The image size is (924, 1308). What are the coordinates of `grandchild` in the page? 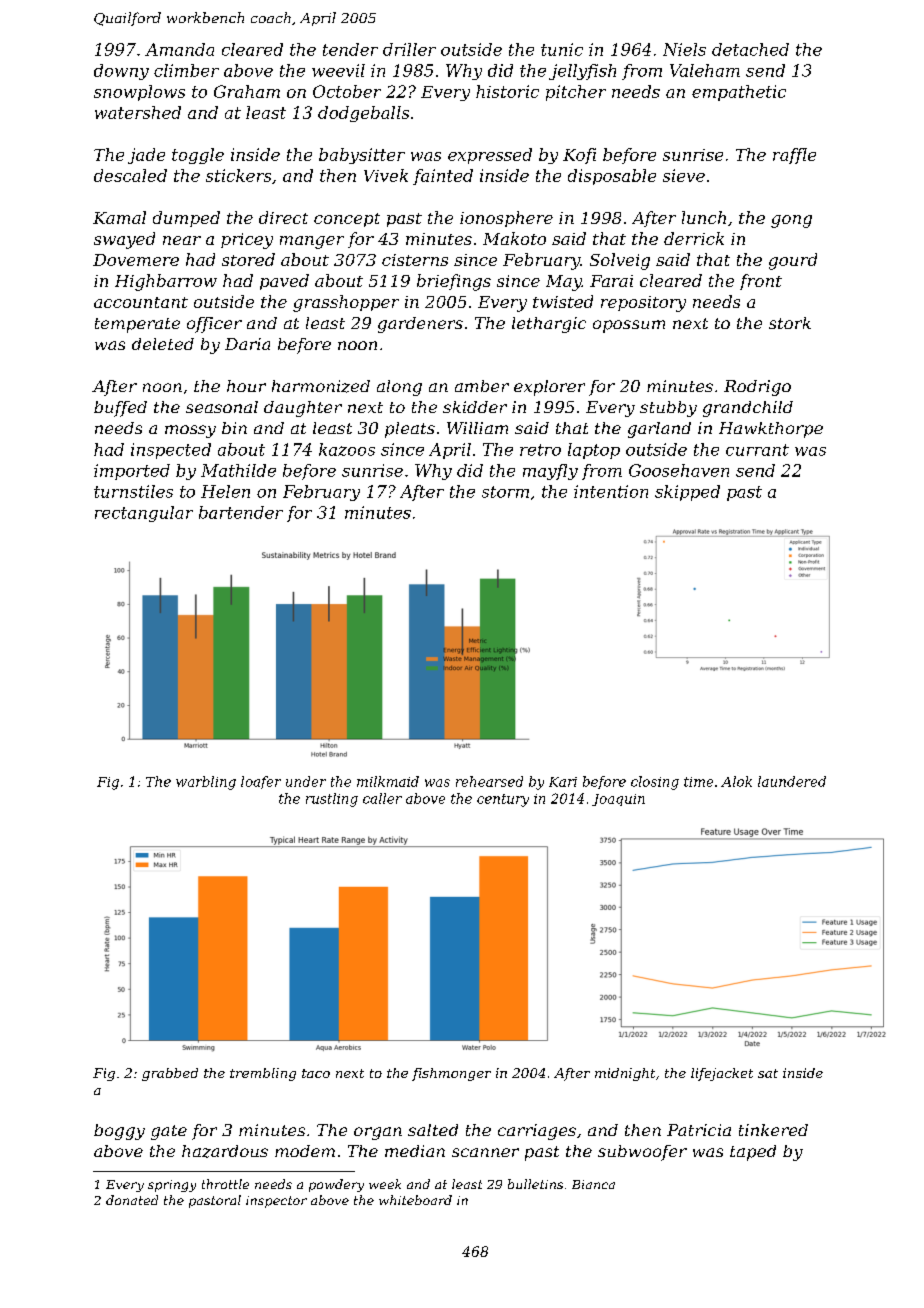 It's located at (748, 409).
